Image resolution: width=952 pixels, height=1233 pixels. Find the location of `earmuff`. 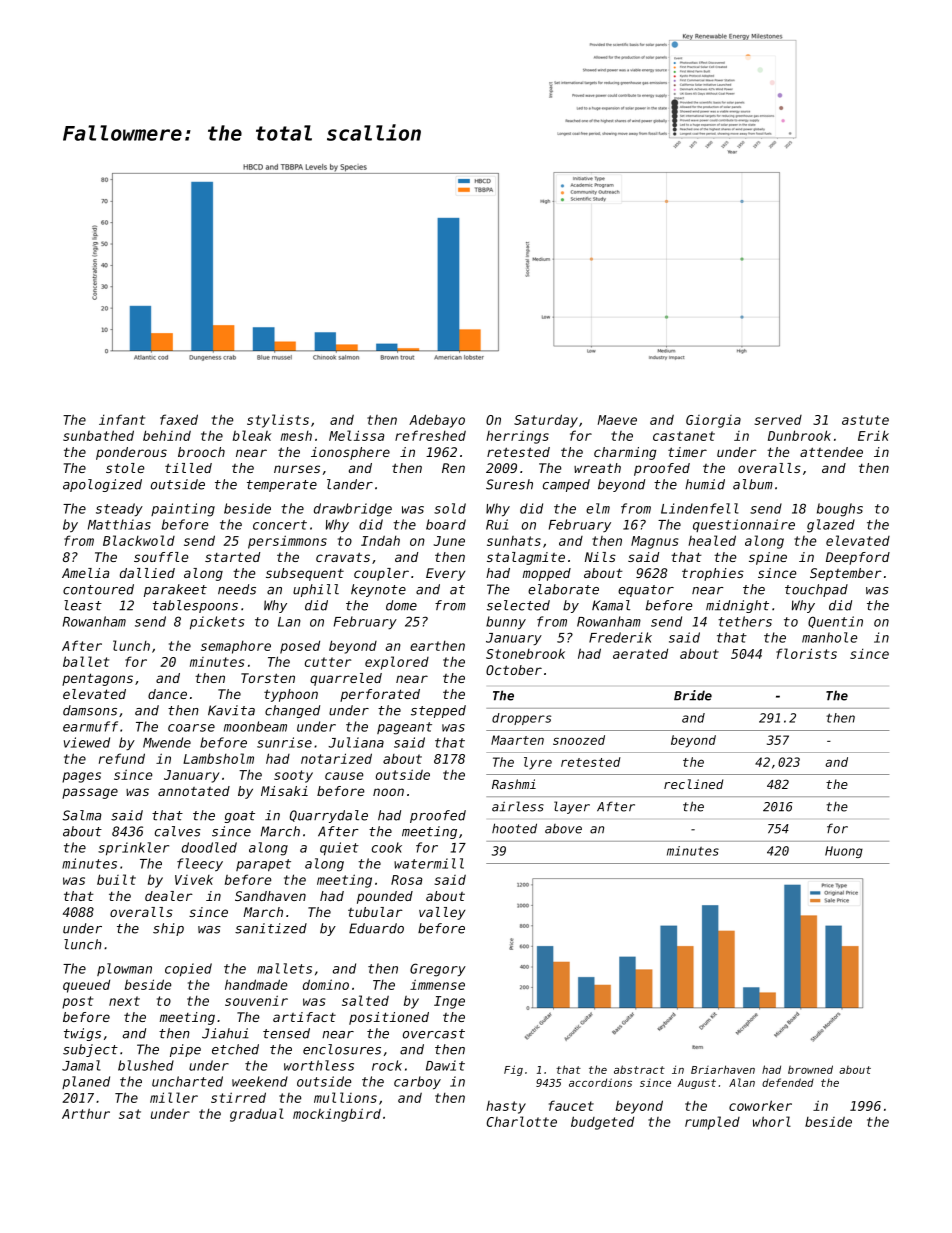

earmuff is located at coordinates (90, 726).
